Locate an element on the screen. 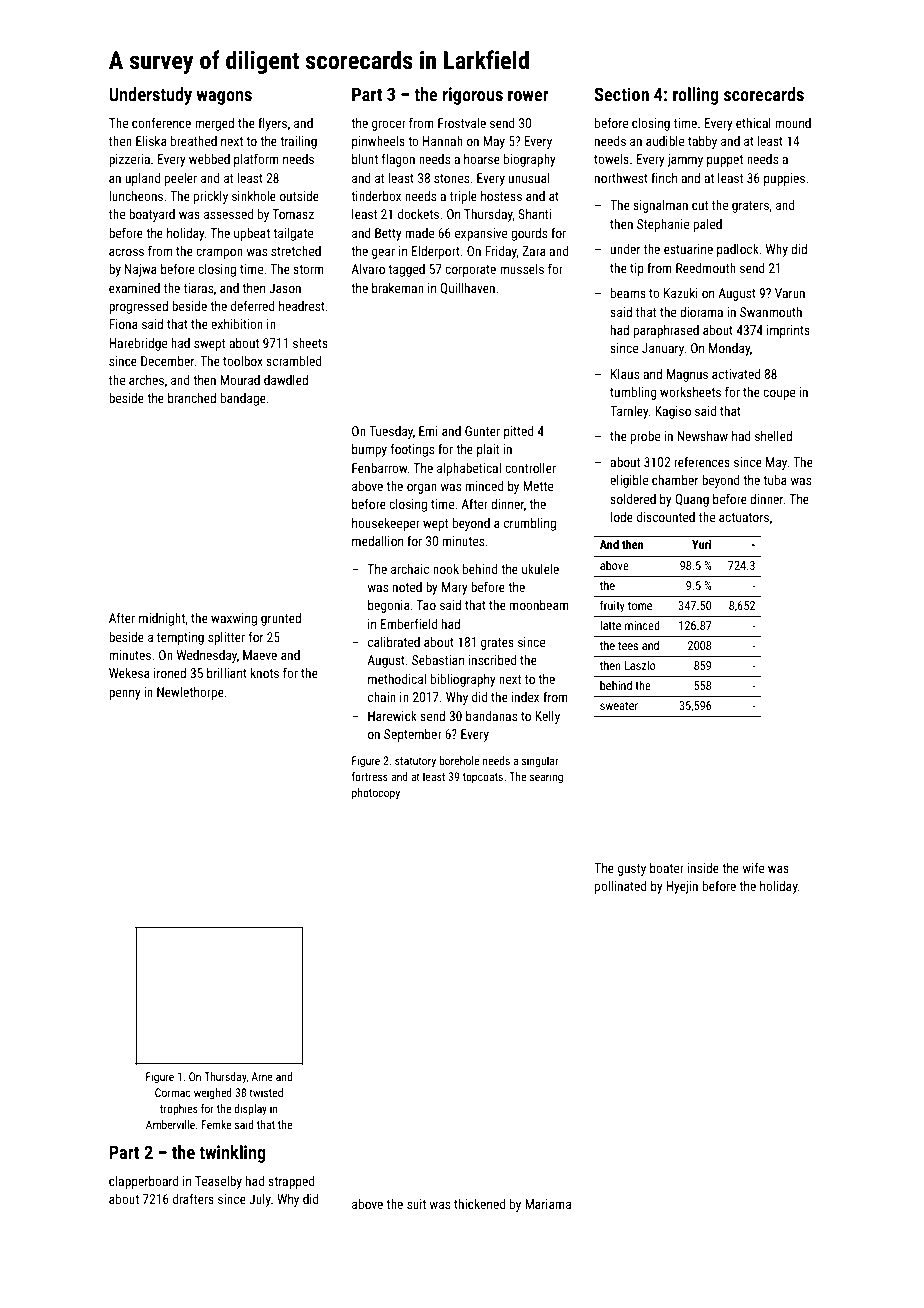 The height and width of the screenshot is (1308, 924). pollinated is located at coordinates (620, 887).
